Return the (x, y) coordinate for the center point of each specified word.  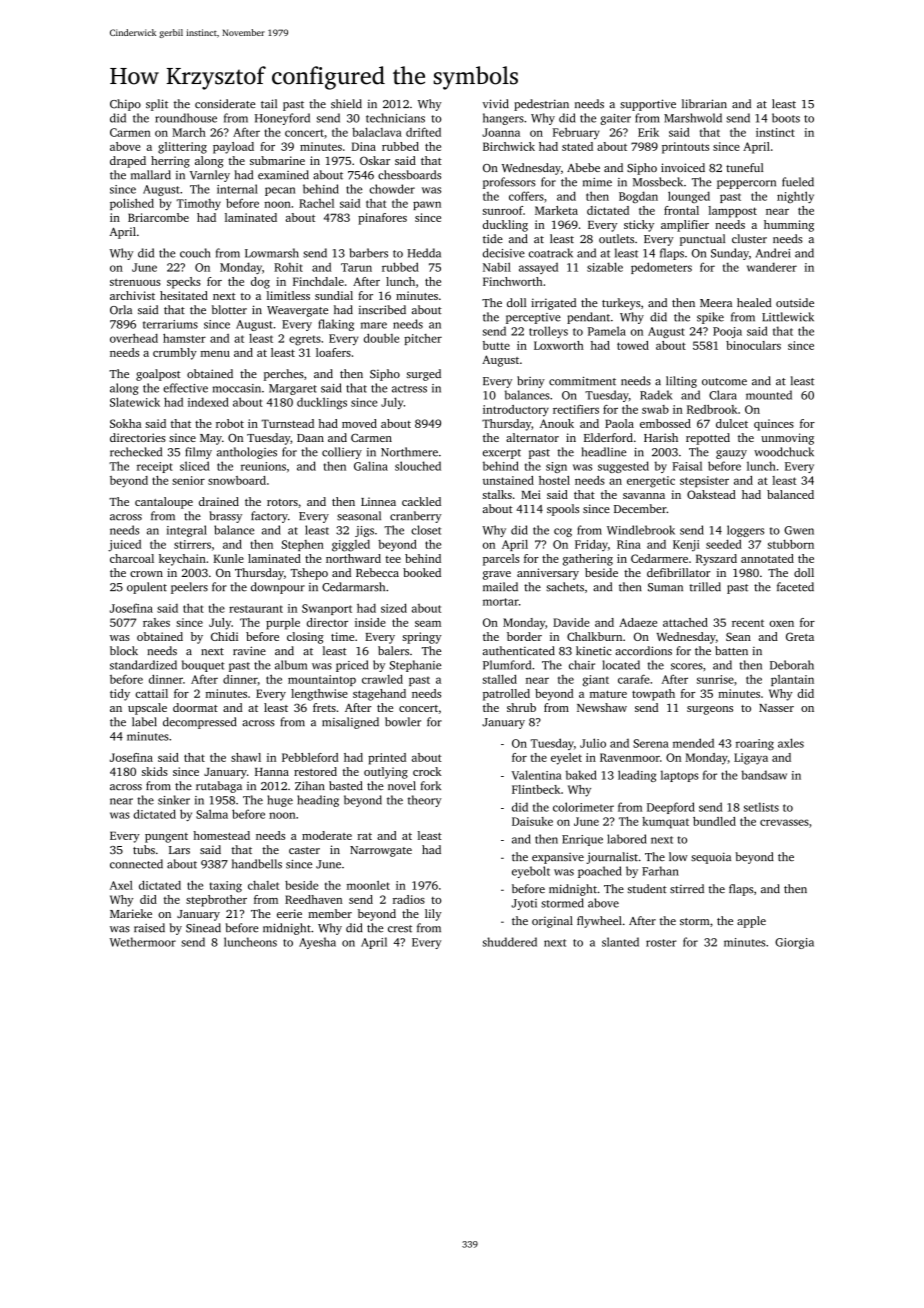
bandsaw (764, 775)
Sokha (126, 423)
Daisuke (532, 821)
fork (431, 785)
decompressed (200, 723)
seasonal (359, 516)
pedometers (661, 268)
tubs (144, 849)
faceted (795, 587)
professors (509, 183)
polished (132, 204)
